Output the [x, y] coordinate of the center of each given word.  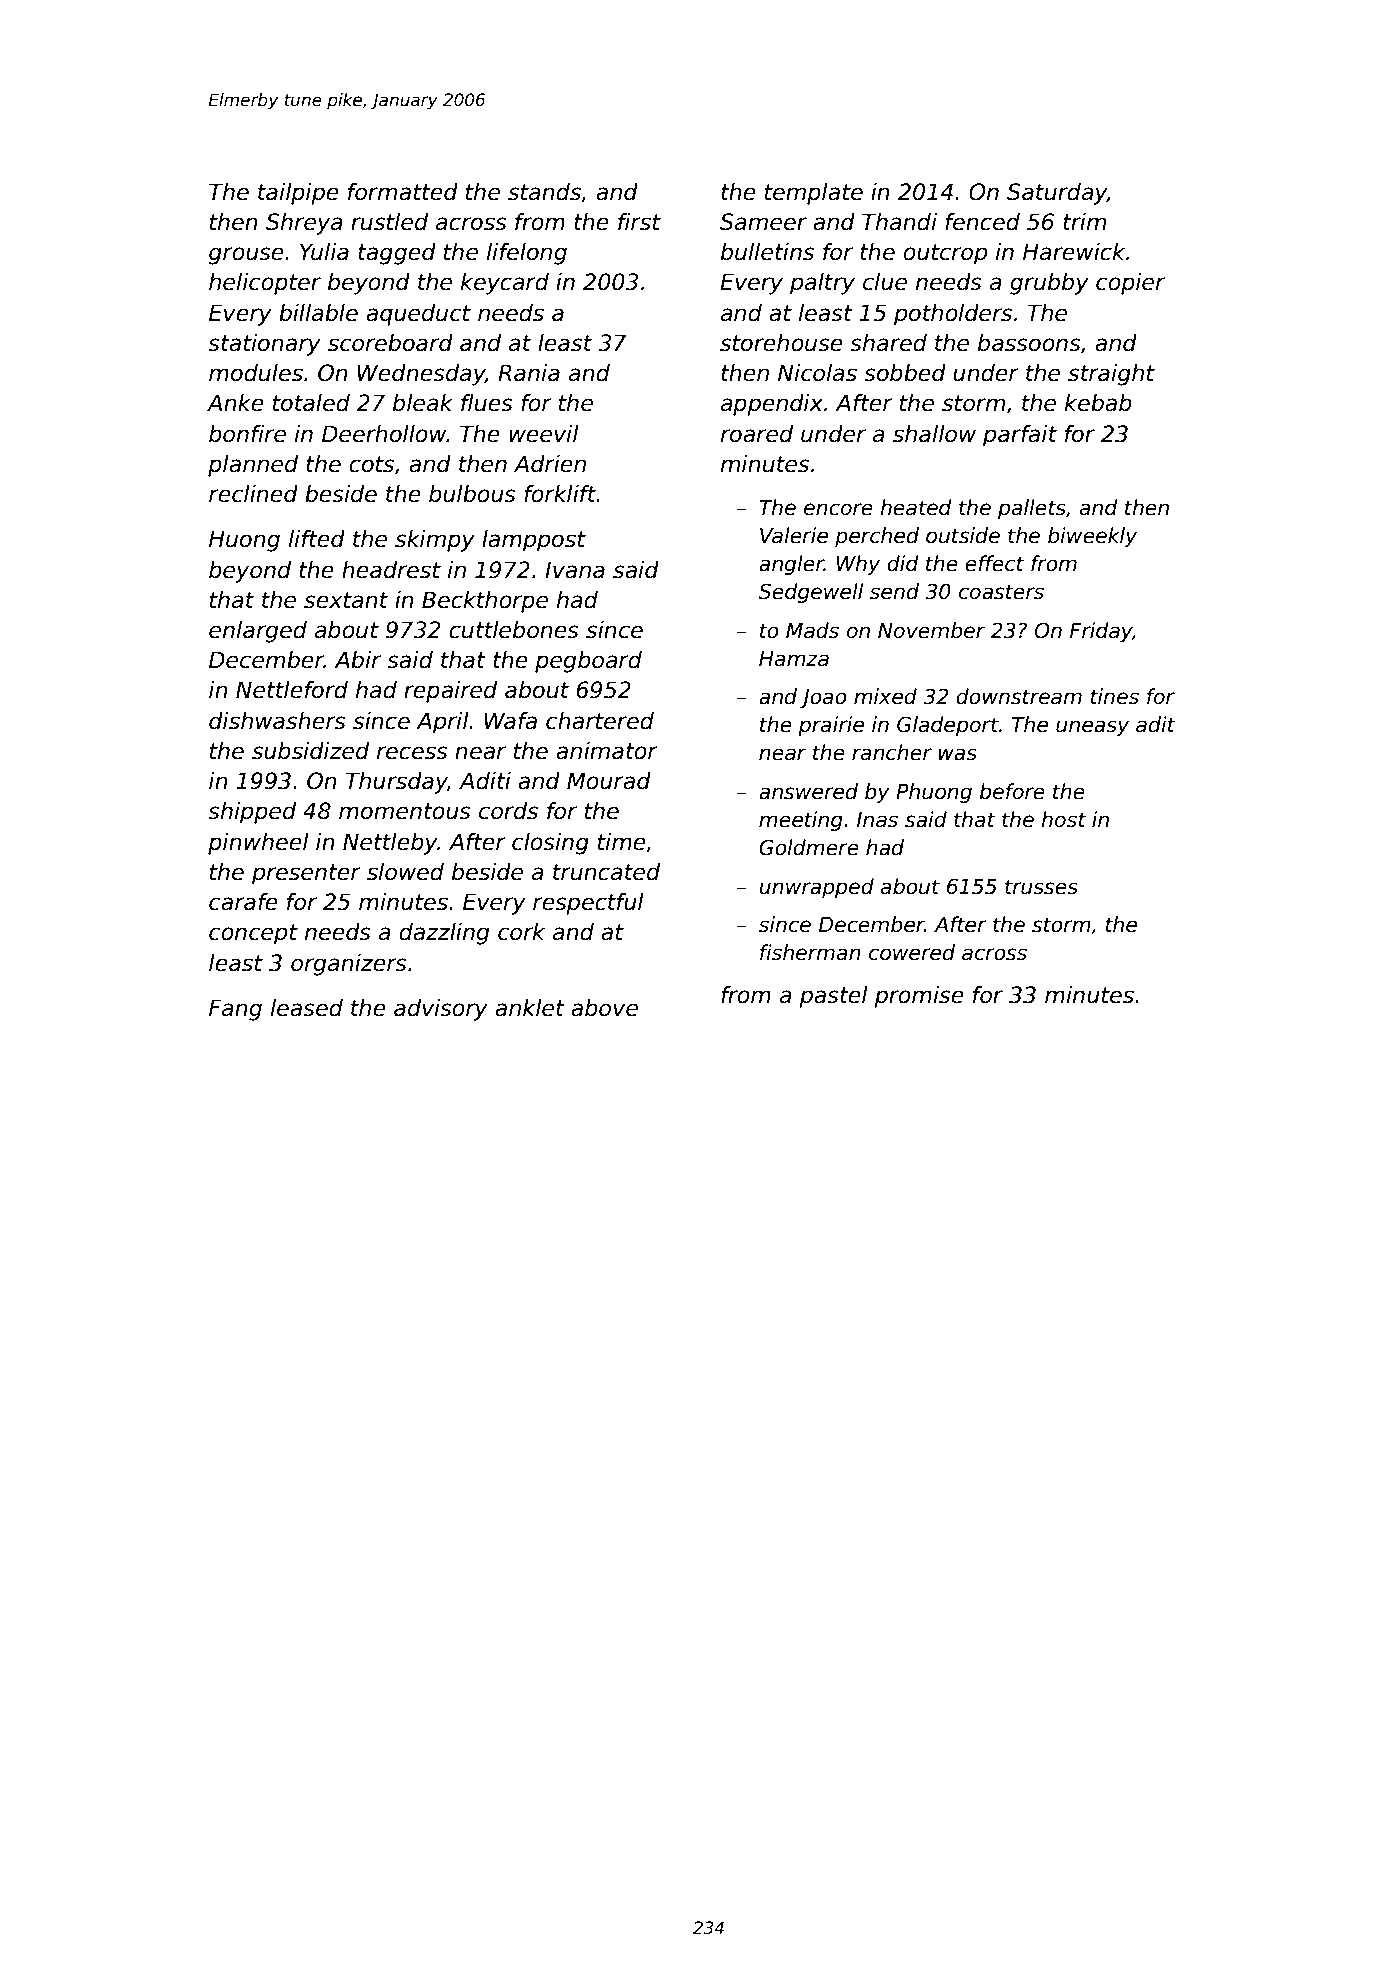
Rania [529, 373]
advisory [441, 1010]
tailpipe [298, 194]
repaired [450, 692]
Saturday [1057, 194]
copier [1130, 284]
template [814, 194]
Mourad [609, 781]
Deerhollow [384, 434]
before [1012, 791]
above [604, 1008]
